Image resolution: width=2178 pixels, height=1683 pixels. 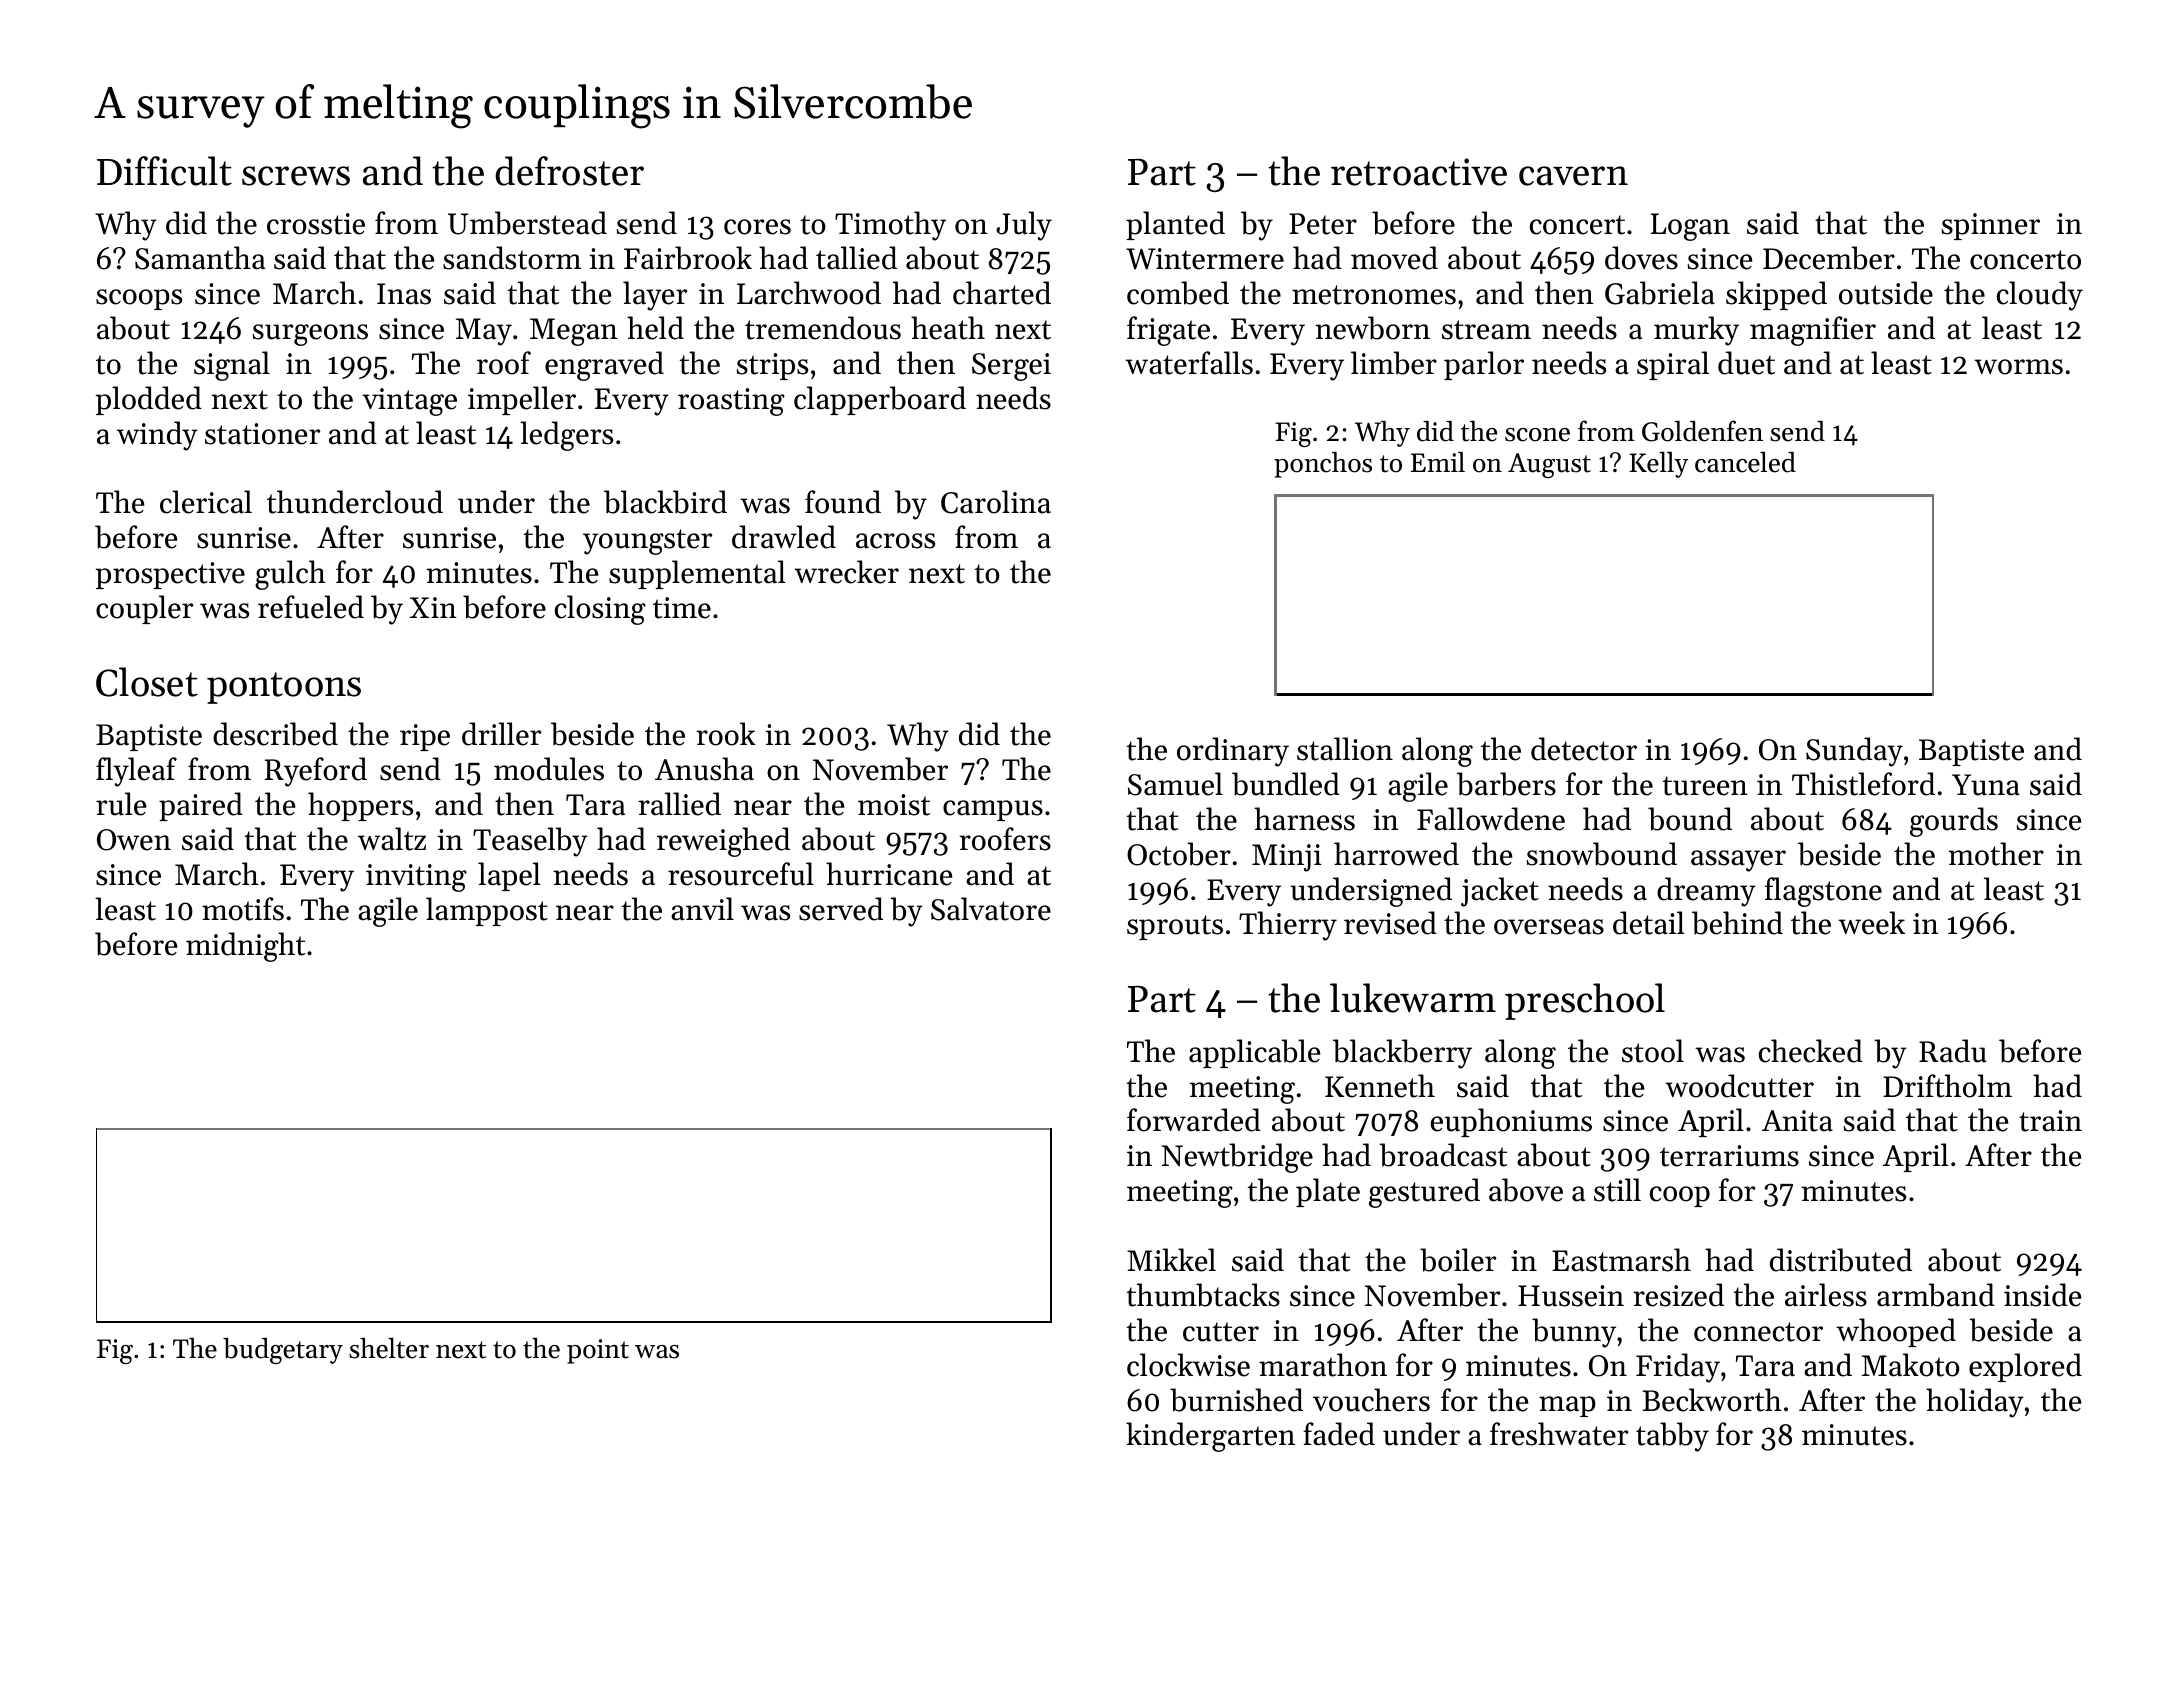 I want to click on midnight, so click(x=245, y=947).
